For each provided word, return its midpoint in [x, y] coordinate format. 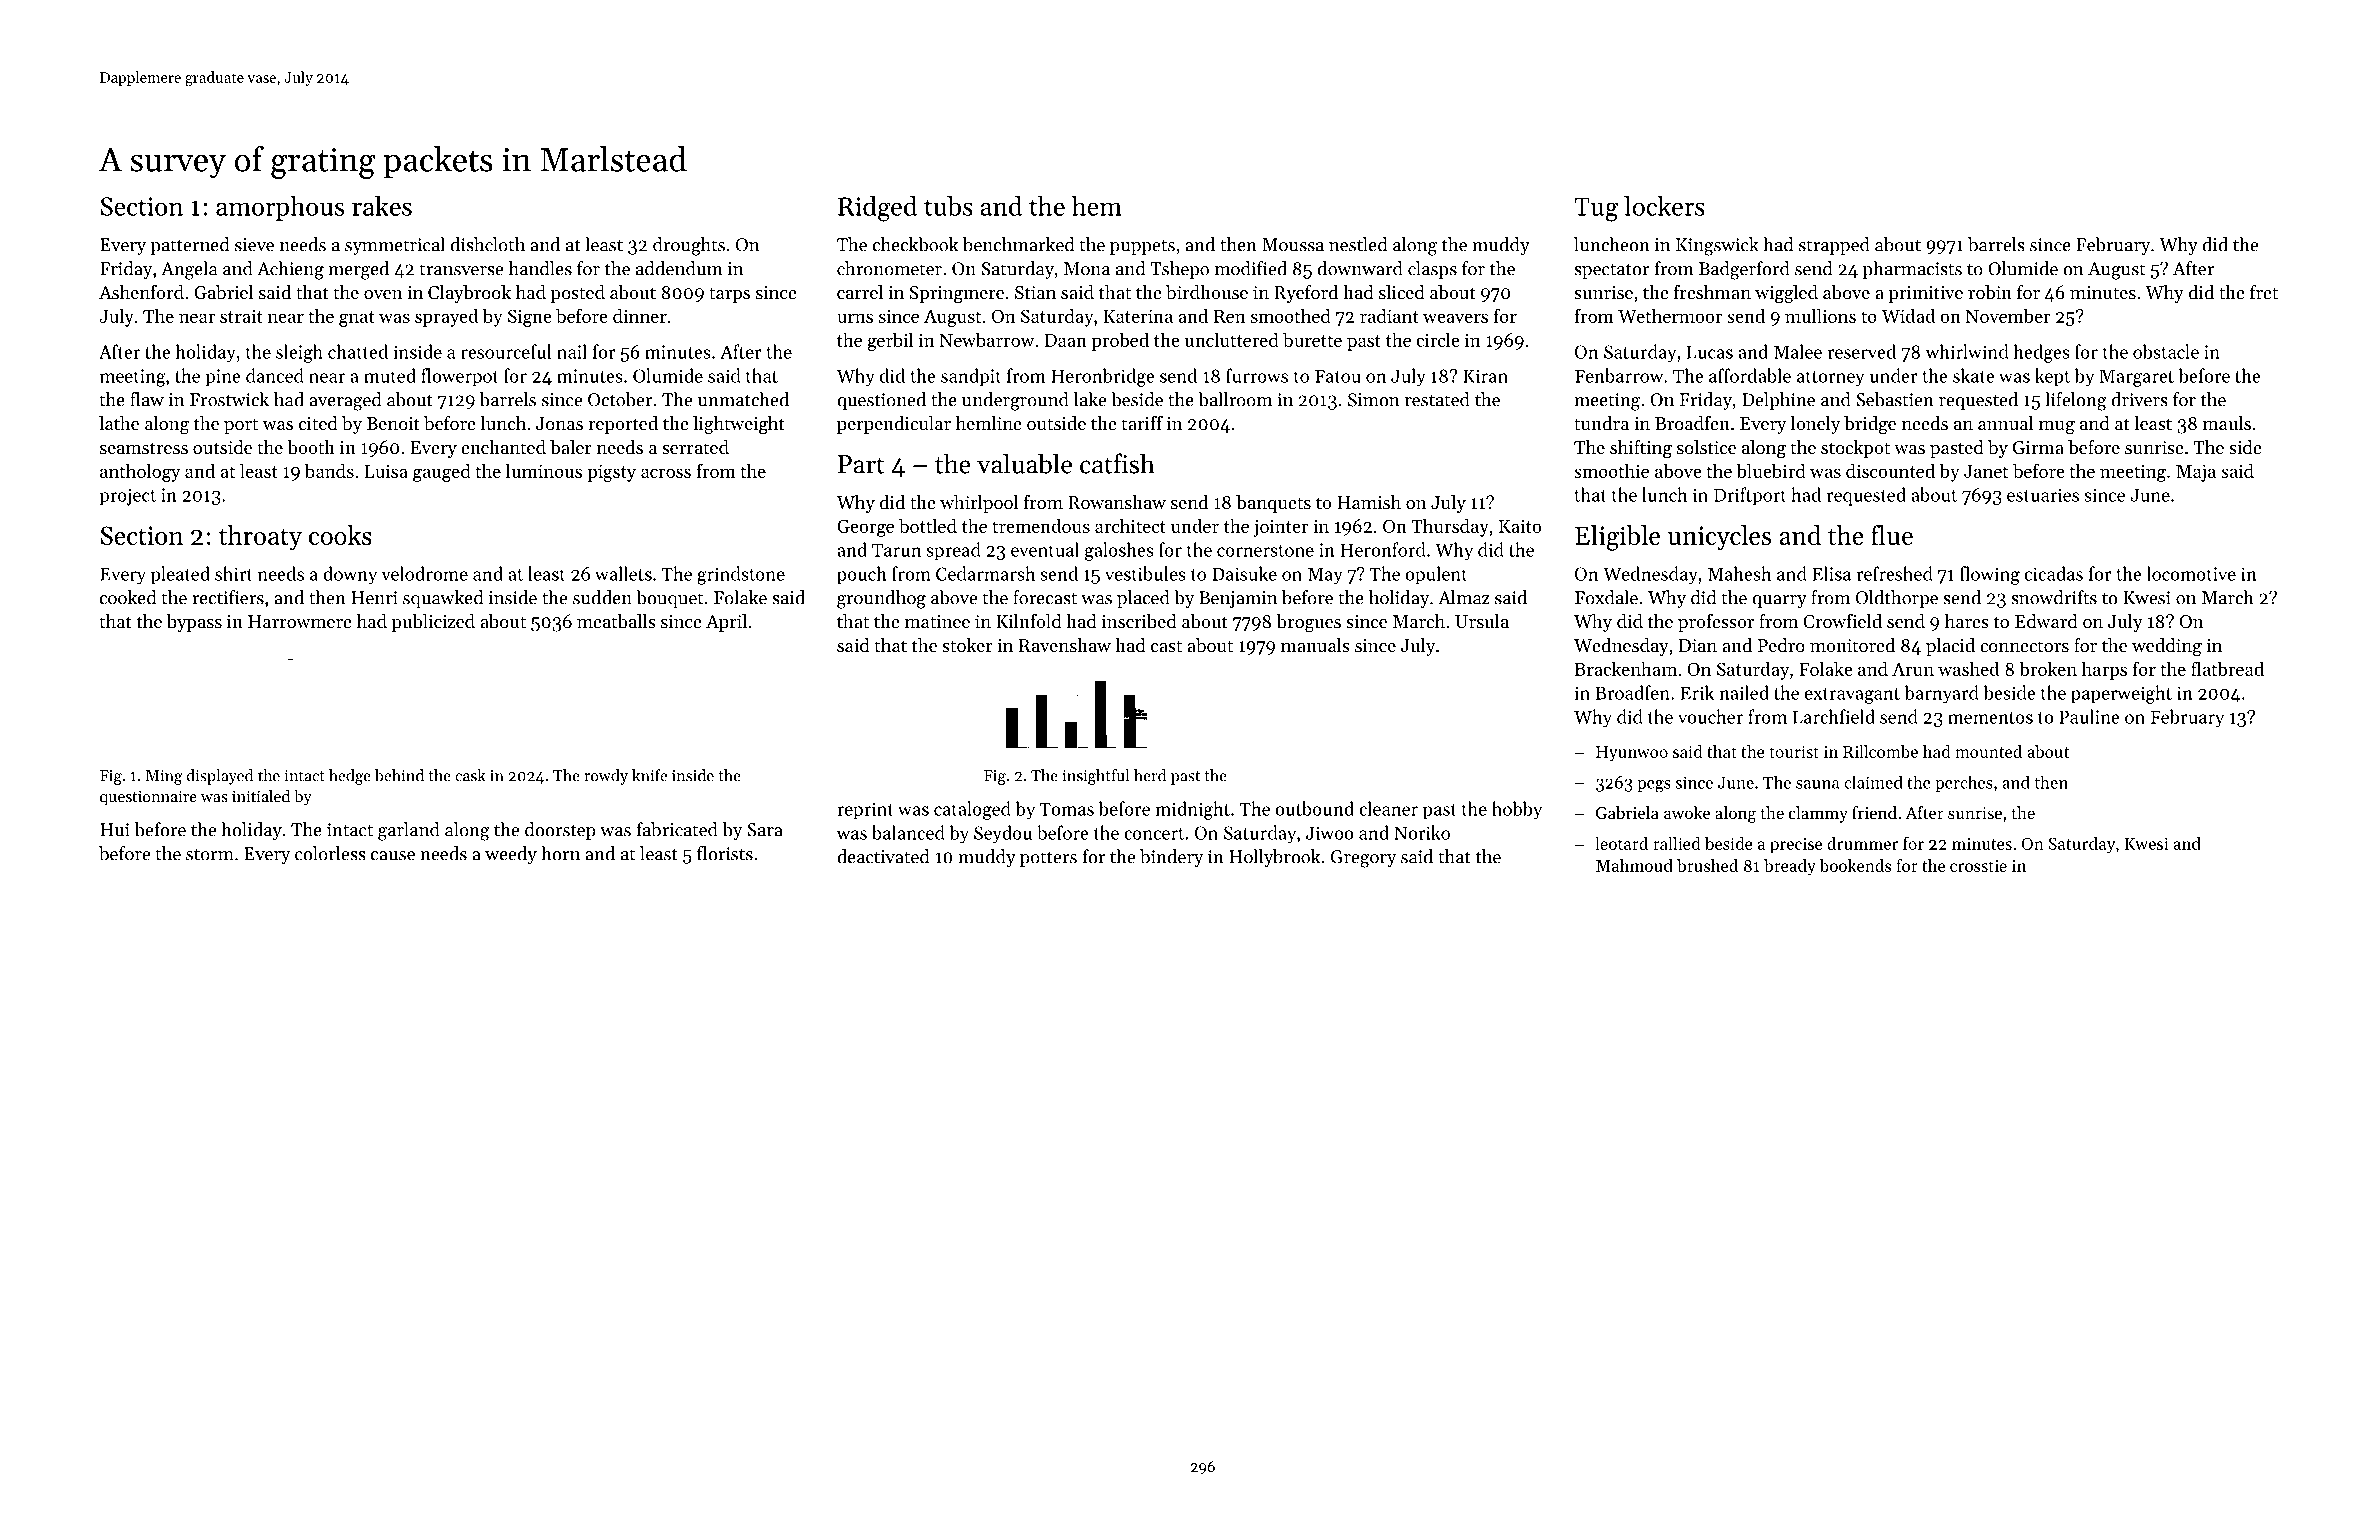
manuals [1315, 645]
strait [241, 316]
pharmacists [1912, 270]
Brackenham [1625, 668]
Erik [1697, 692]
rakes [382, 206]
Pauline [2089, 716]
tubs [948, 206]
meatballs [616, 621]
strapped [1834, 246]
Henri [374, 598]
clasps [1432, 270]
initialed [261, 796]
